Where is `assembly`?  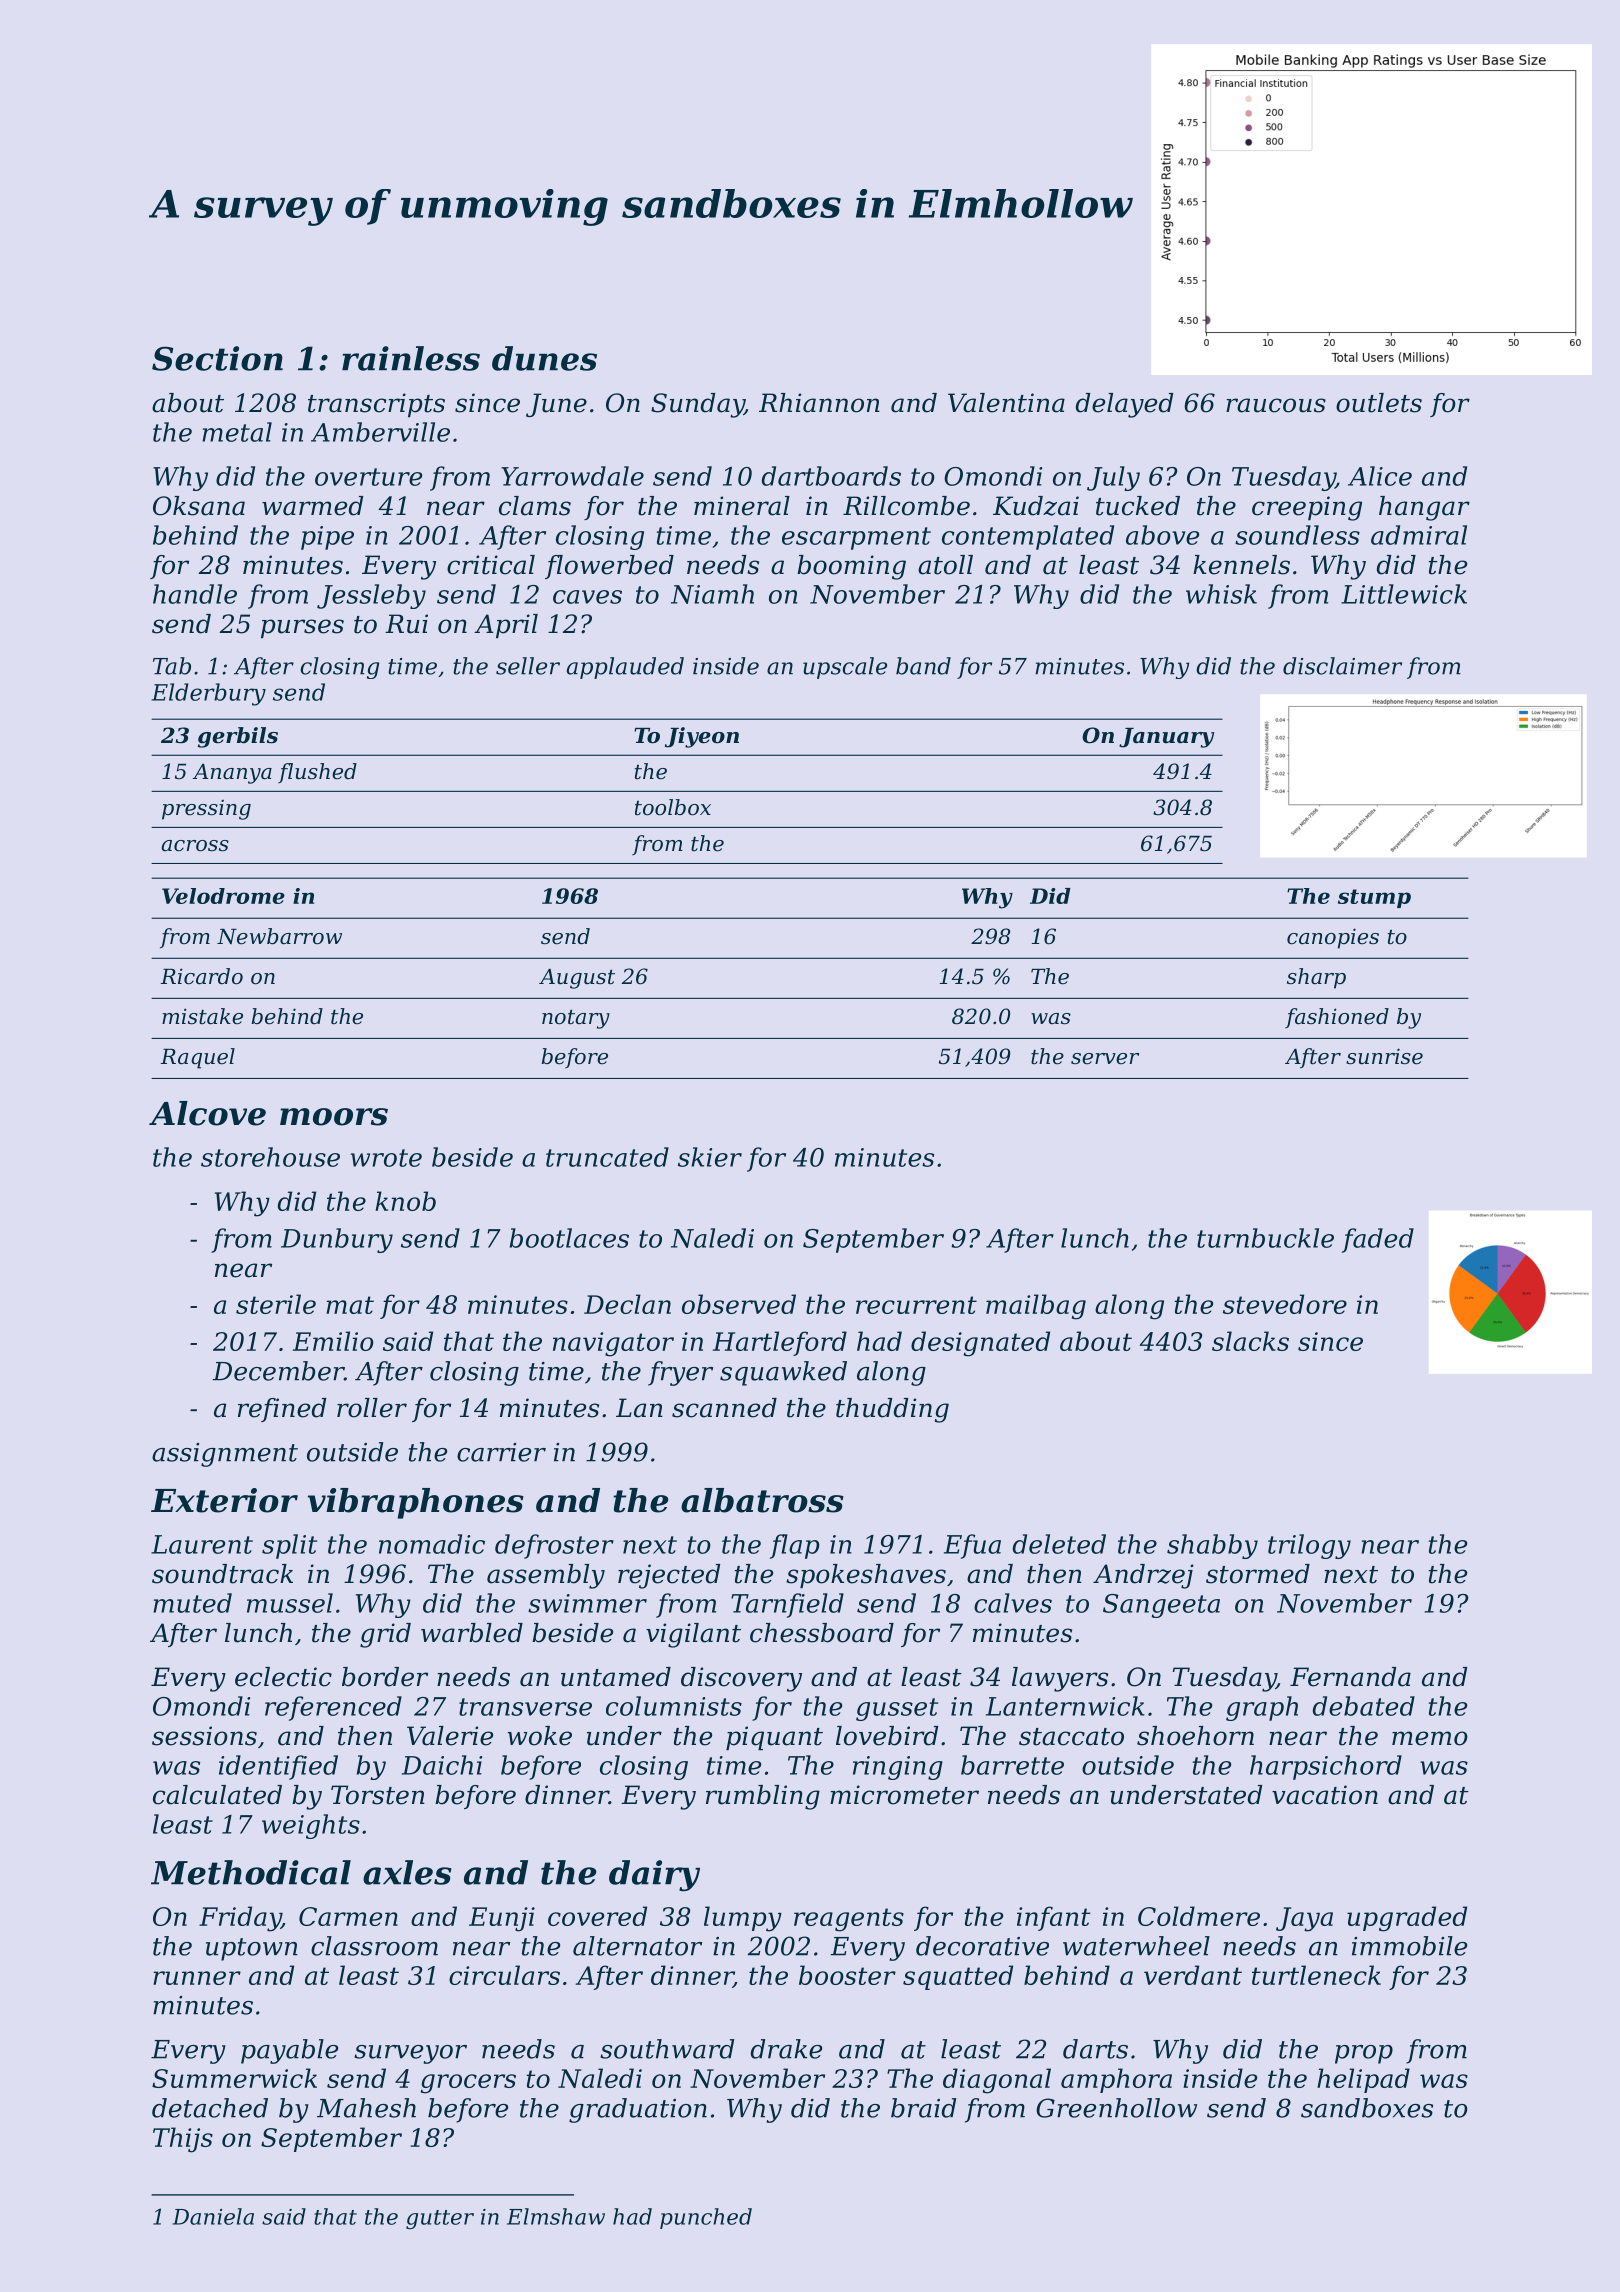 assembly is located at coordinates (546, 1576).
